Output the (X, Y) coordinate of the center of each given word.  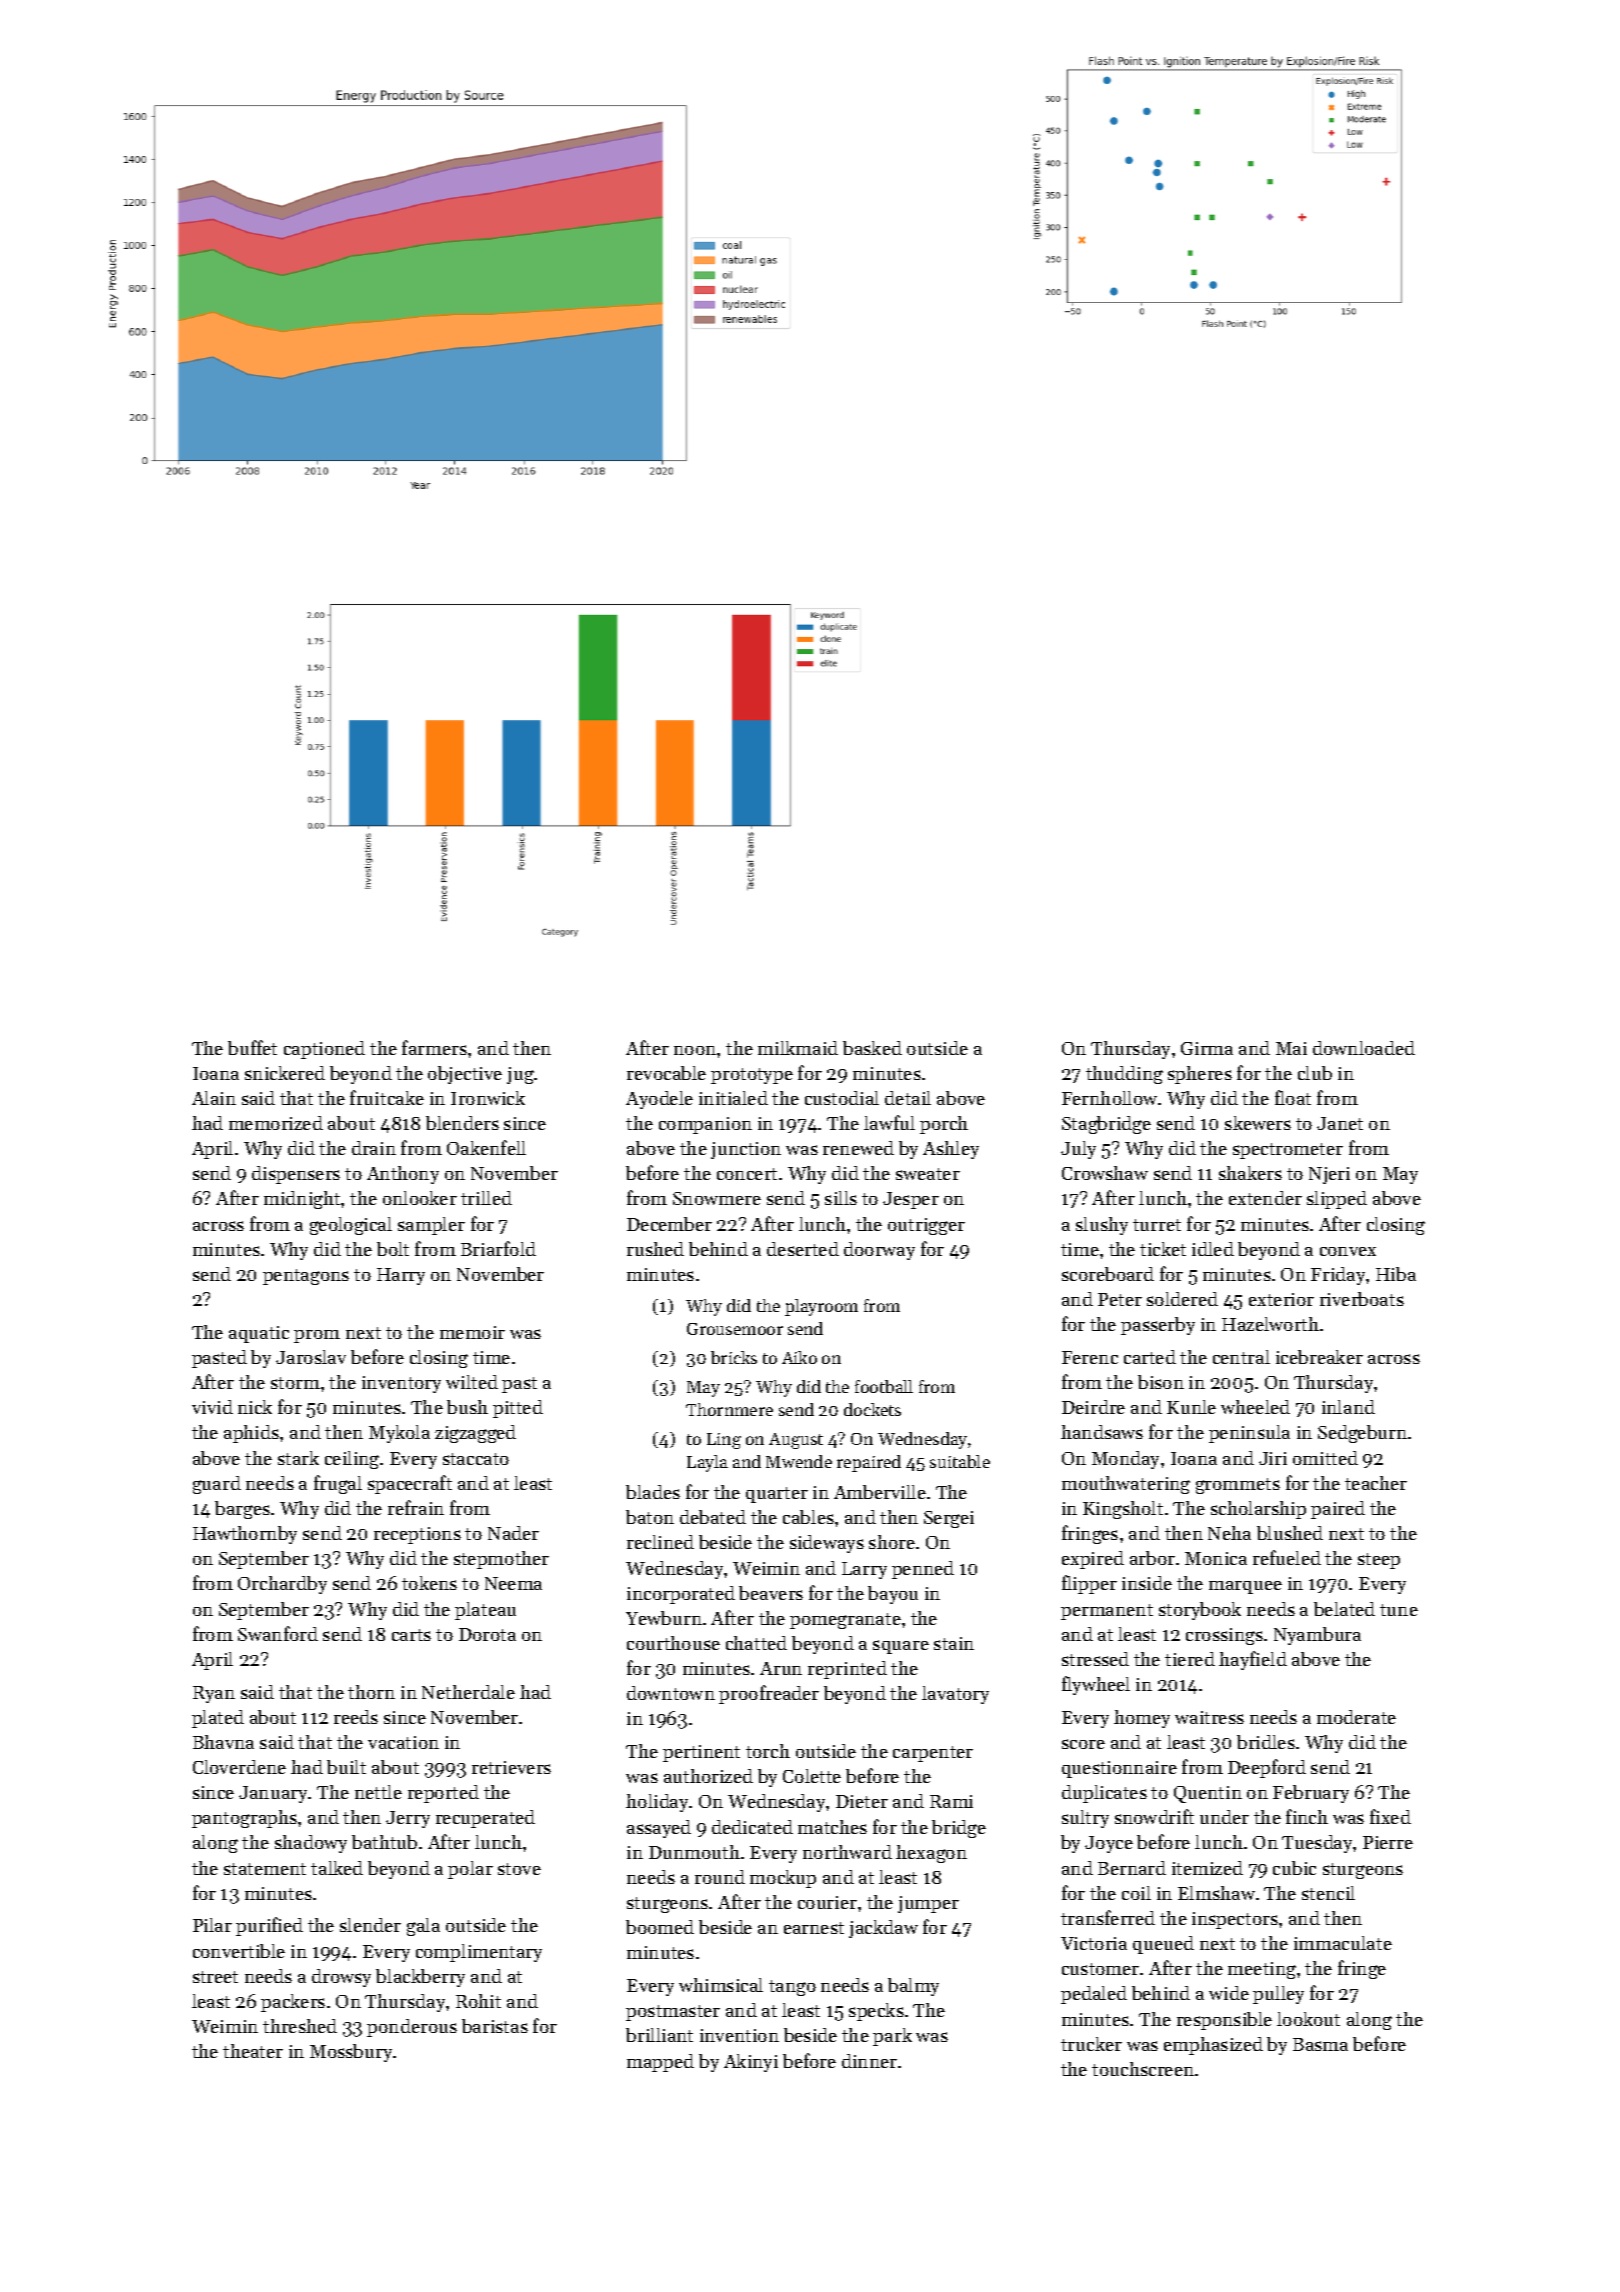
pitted (518, 1409)
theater (253, 2051)
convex (1348, 1251)
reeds (356, 1717)
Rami (951, 1801)
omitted (1325, 1458)
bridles (1266, 1742)
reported (443, 1794)
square (901, 1647)
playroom (821, 1307)
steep (1379, 1561)
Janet (1340, 1123)
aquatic (259, 1334)
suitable (960, 1461)
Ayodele (659, 1100)
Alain (214, 1098)
